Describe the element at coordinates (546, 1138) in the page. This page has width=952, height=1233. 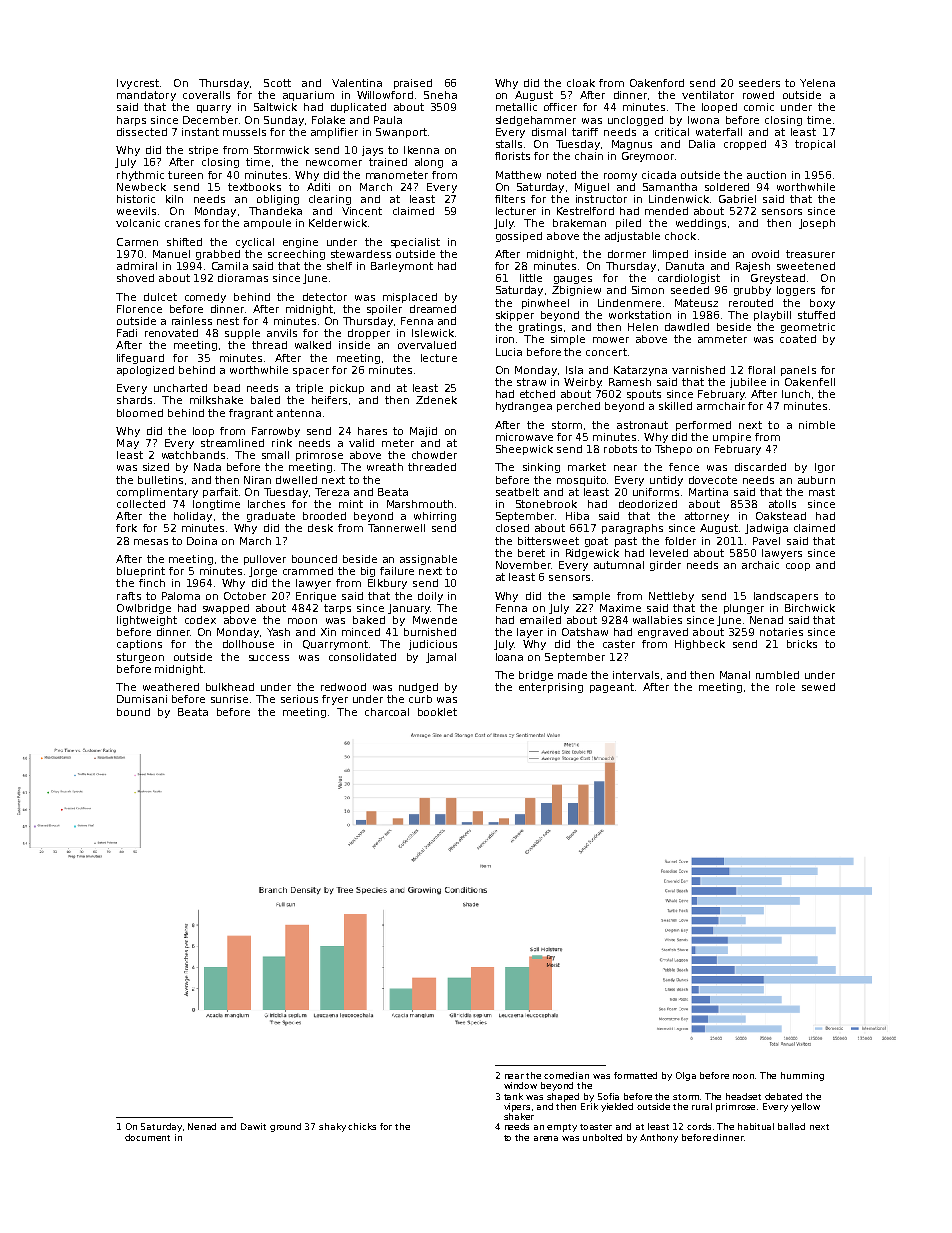
I see `arena` at that location.
